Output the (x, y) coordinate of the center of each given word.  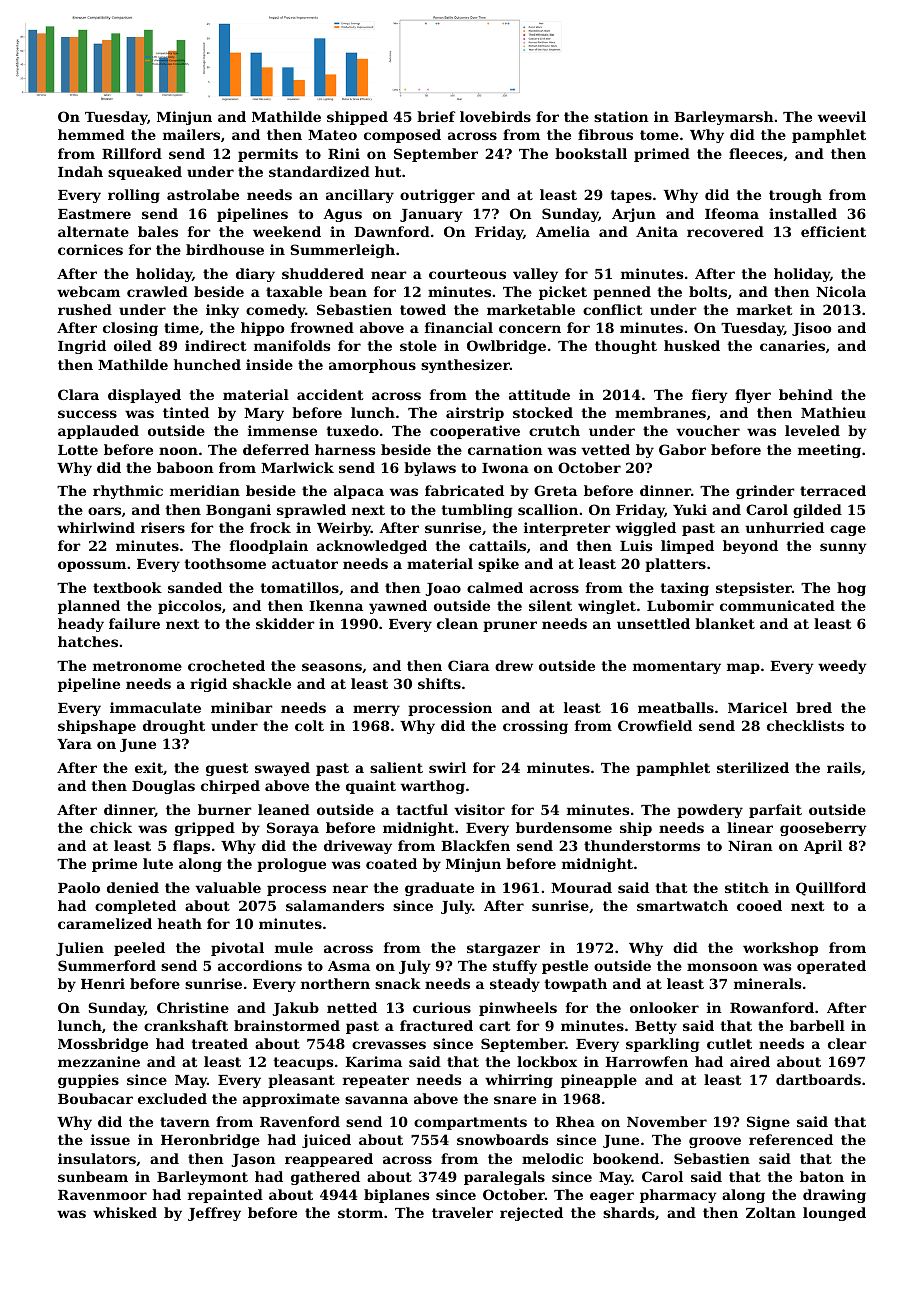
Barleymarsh (724, 118)
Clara (78, 394)
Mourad (581, 887)
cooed (759, 905)
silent (550, 605)
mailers (191, 134)
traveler (462, 1212)
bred (814, 707)
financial (459, 327)
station (621, 116)
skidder (285, 623)
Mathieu (833, 412)
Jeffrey (214, 1214)
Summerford (107, 965)
